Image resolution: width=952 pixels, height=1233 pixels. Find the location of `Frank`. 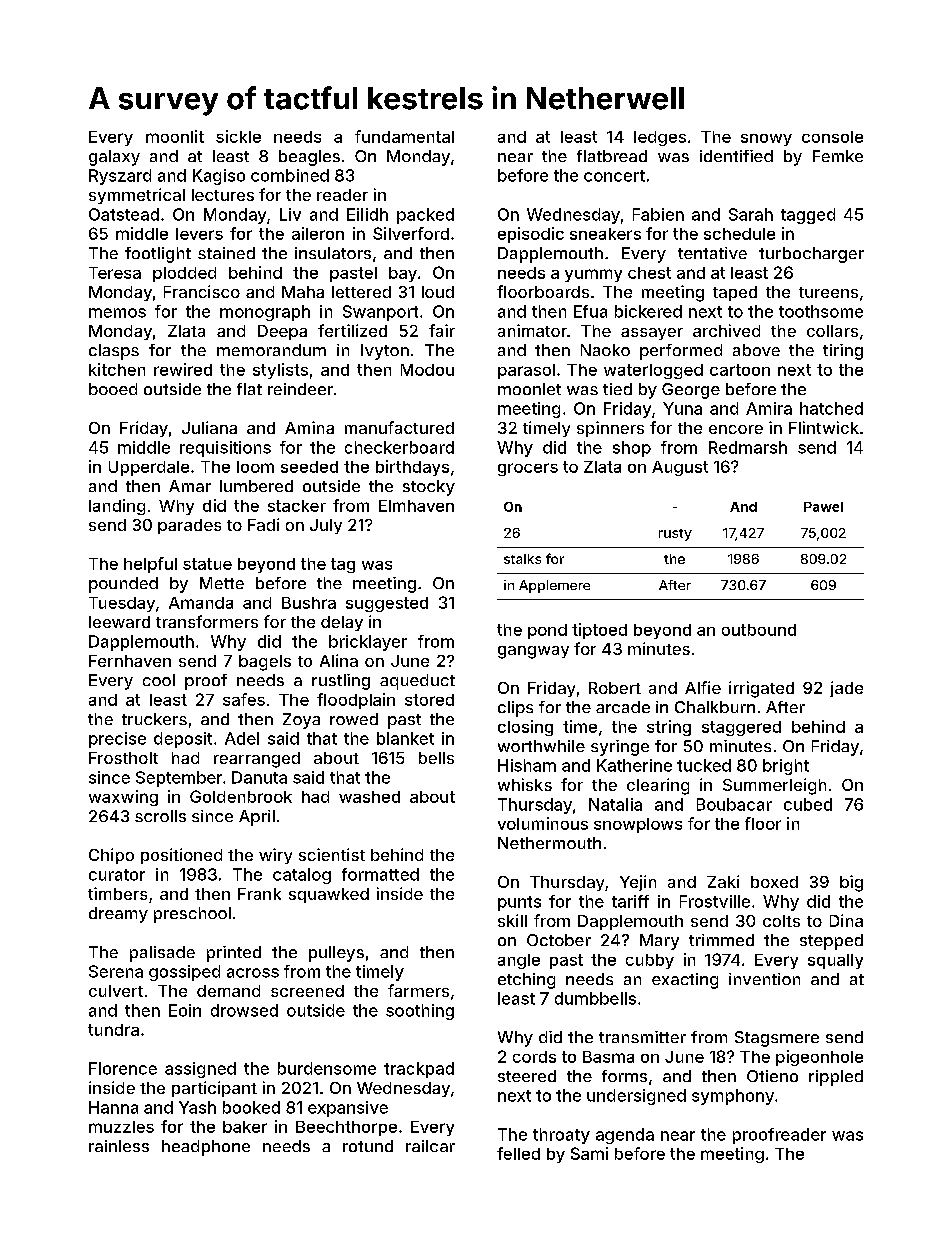

Frank is located at coordinates (259, 894).
